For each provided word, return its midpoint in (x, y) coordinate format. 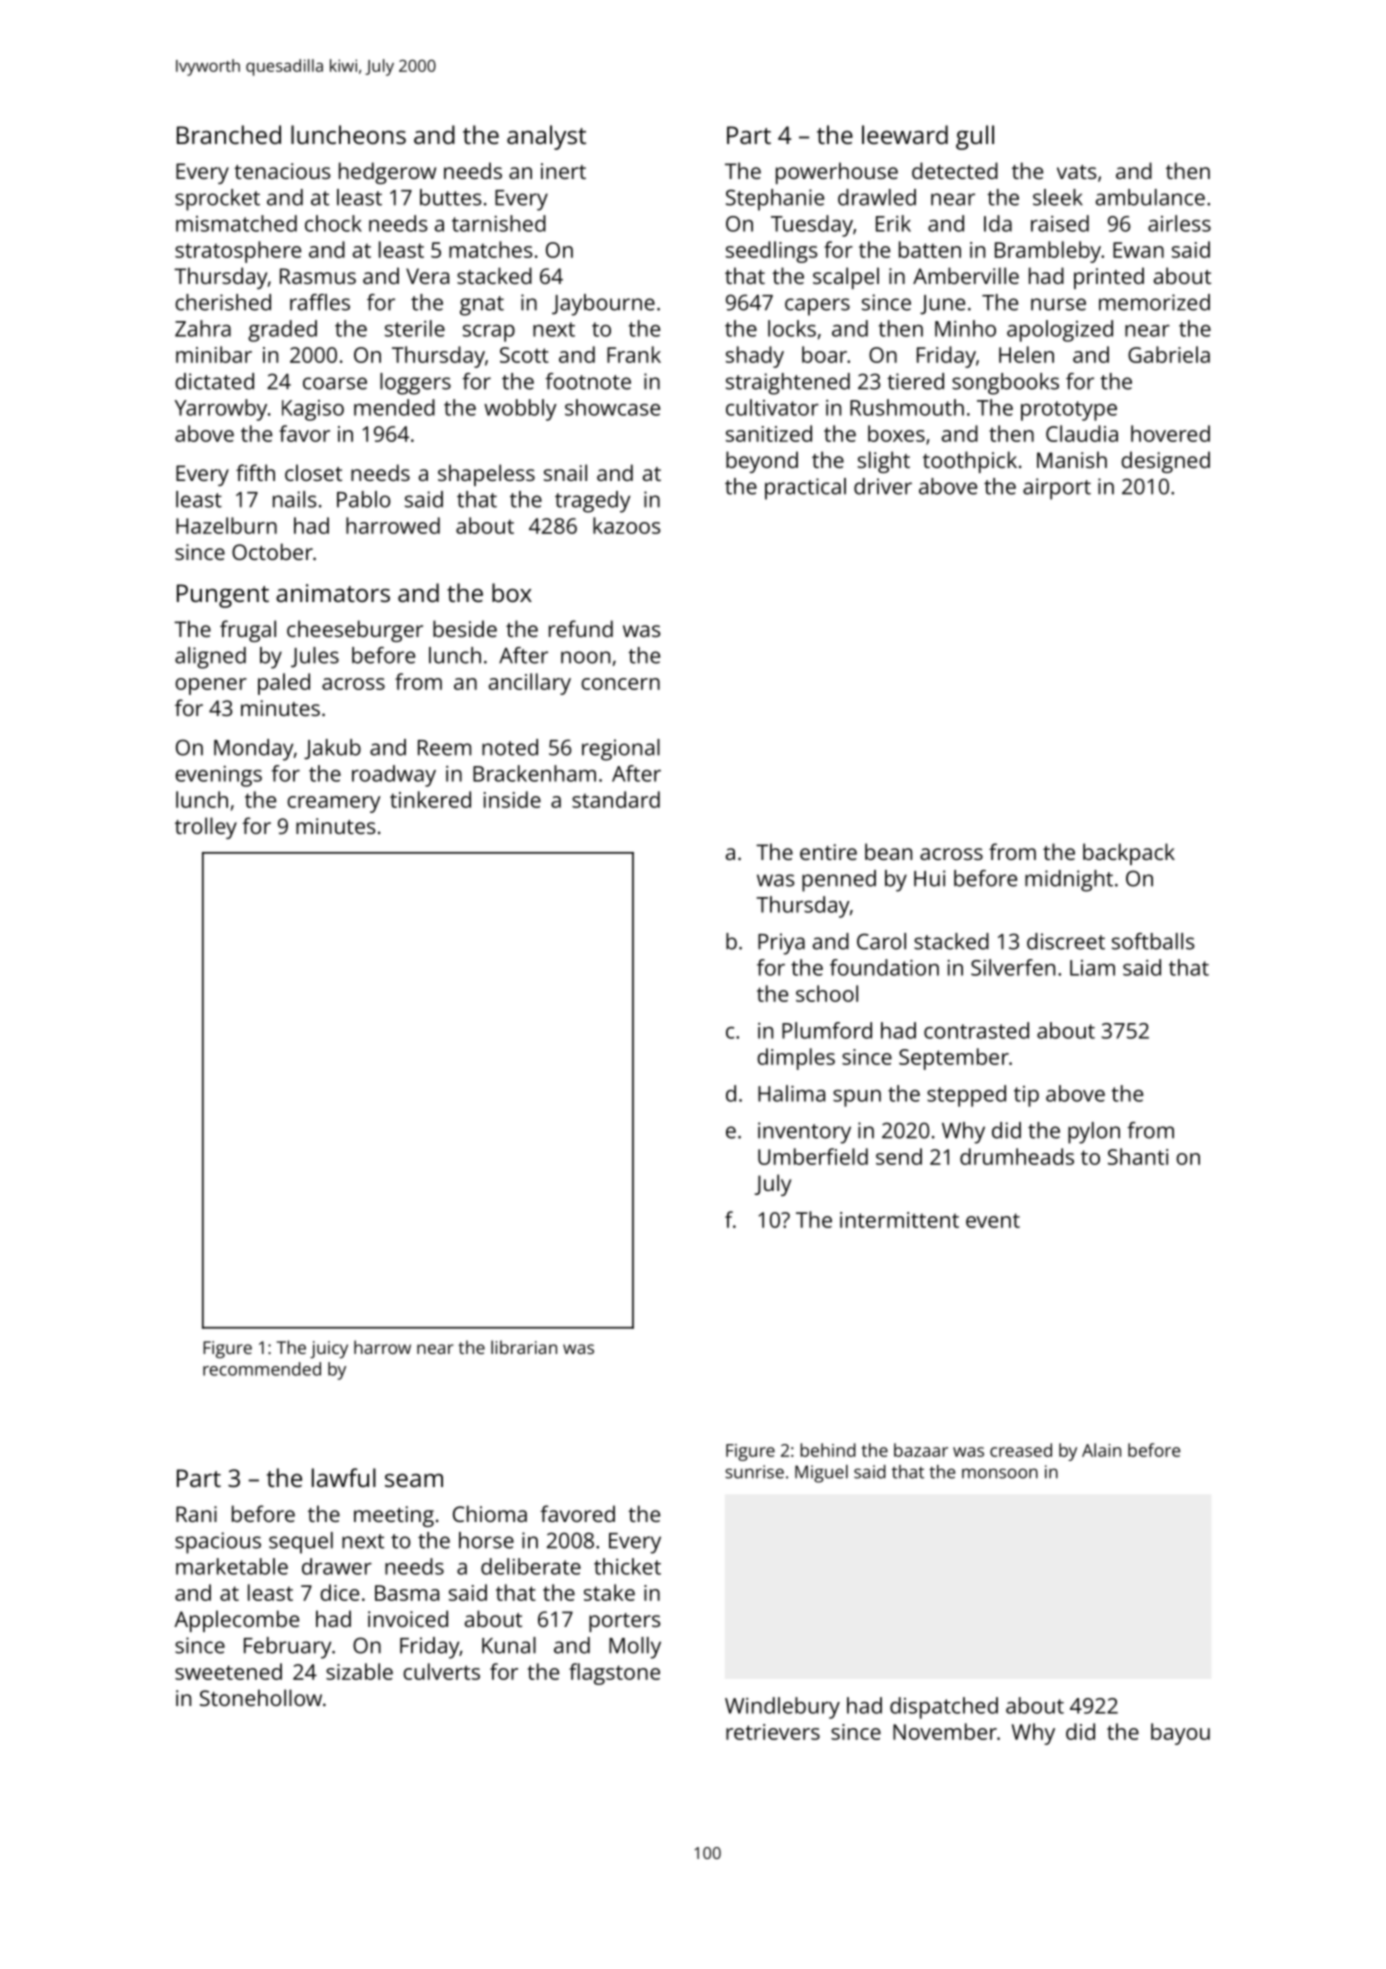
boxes (896, 433)
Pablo (364, 499)
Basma (407, 1593)
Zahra (203, 328)
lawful (344, 1477)
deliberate (531, 1566)
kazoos (627, 525)
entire (828, 852)
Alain (1101, 1450)
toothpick (970, 462)
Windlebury (782, 1708)
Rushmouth (907, 407)
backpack (1129, 854)
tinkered (430, 799)
